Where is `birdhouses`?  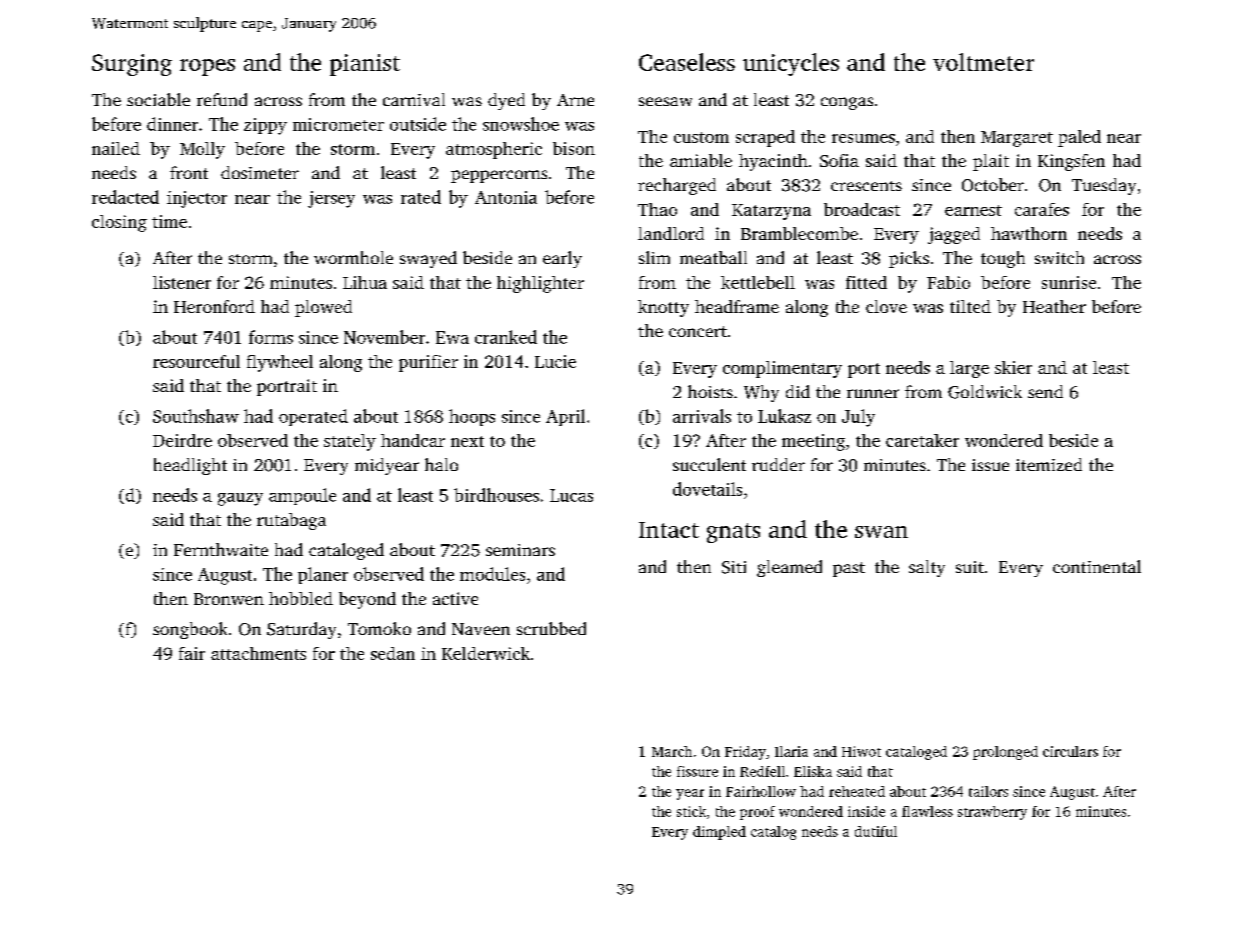 birdhouses is located at coordinates (496, 495).
